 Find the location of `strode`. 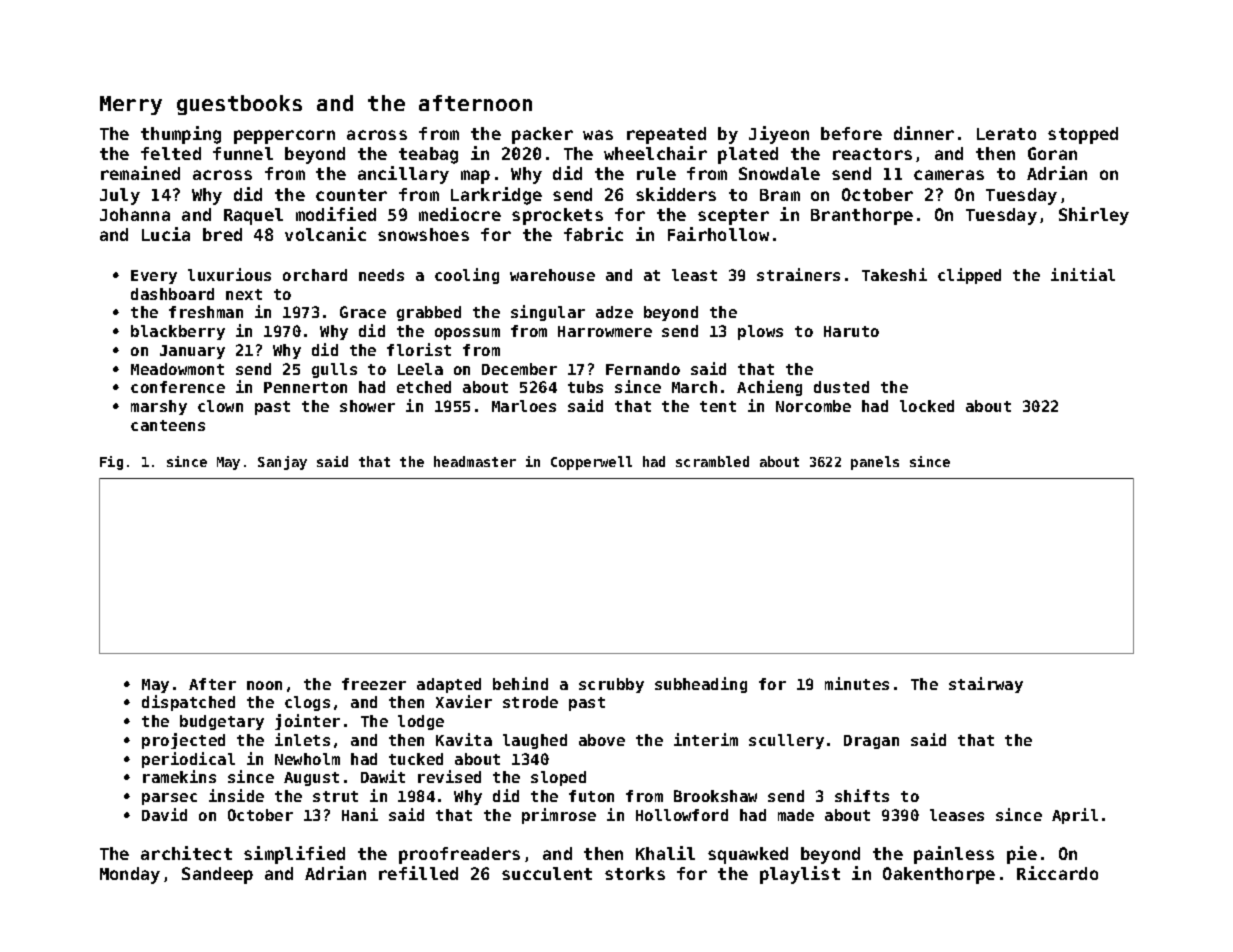

strode is located at coordinates (530, 702).
